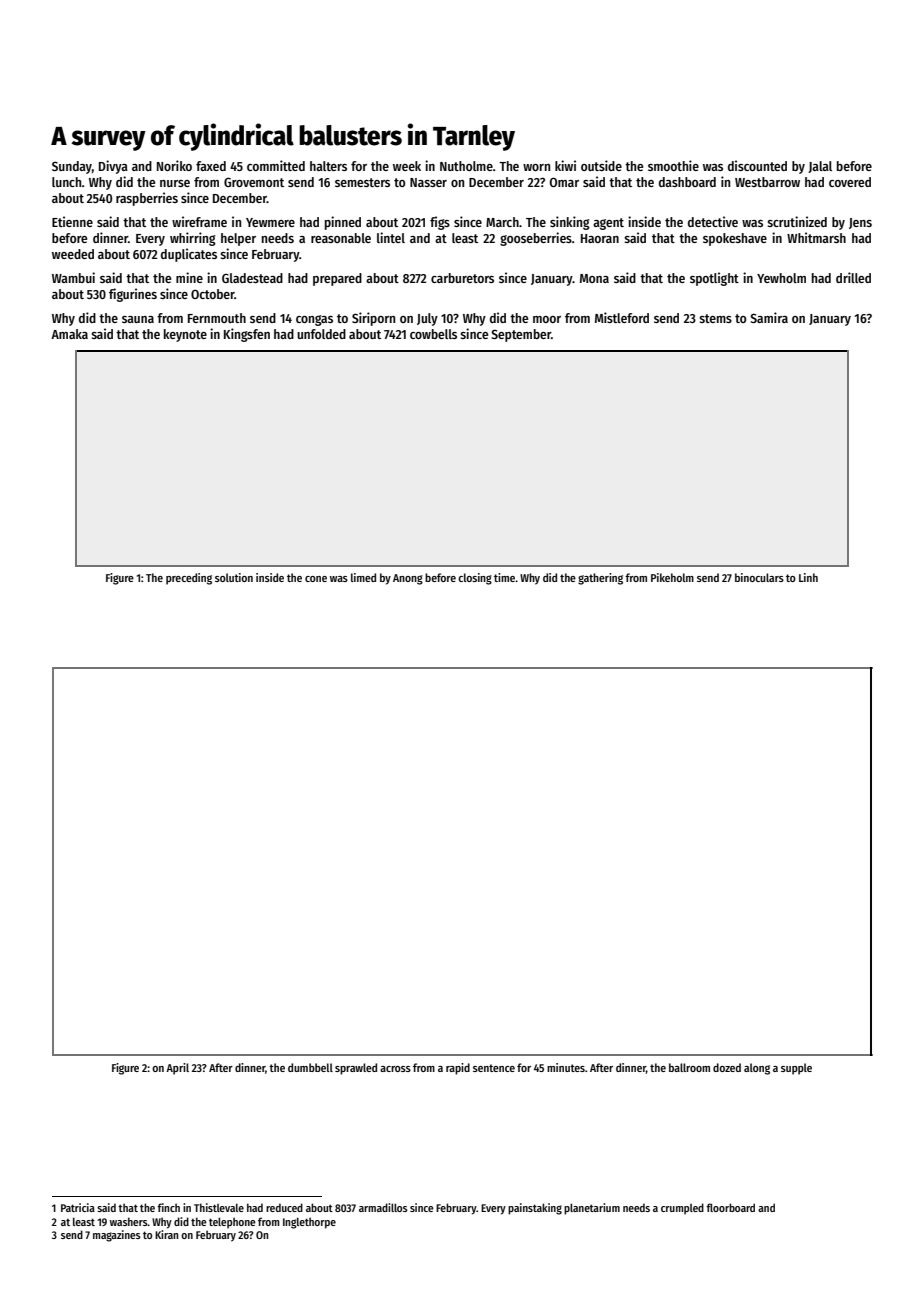  What do you see at coordinates (820, 167) in the screenshot?
I see `Jalal` at bounding box center [820, 167].
